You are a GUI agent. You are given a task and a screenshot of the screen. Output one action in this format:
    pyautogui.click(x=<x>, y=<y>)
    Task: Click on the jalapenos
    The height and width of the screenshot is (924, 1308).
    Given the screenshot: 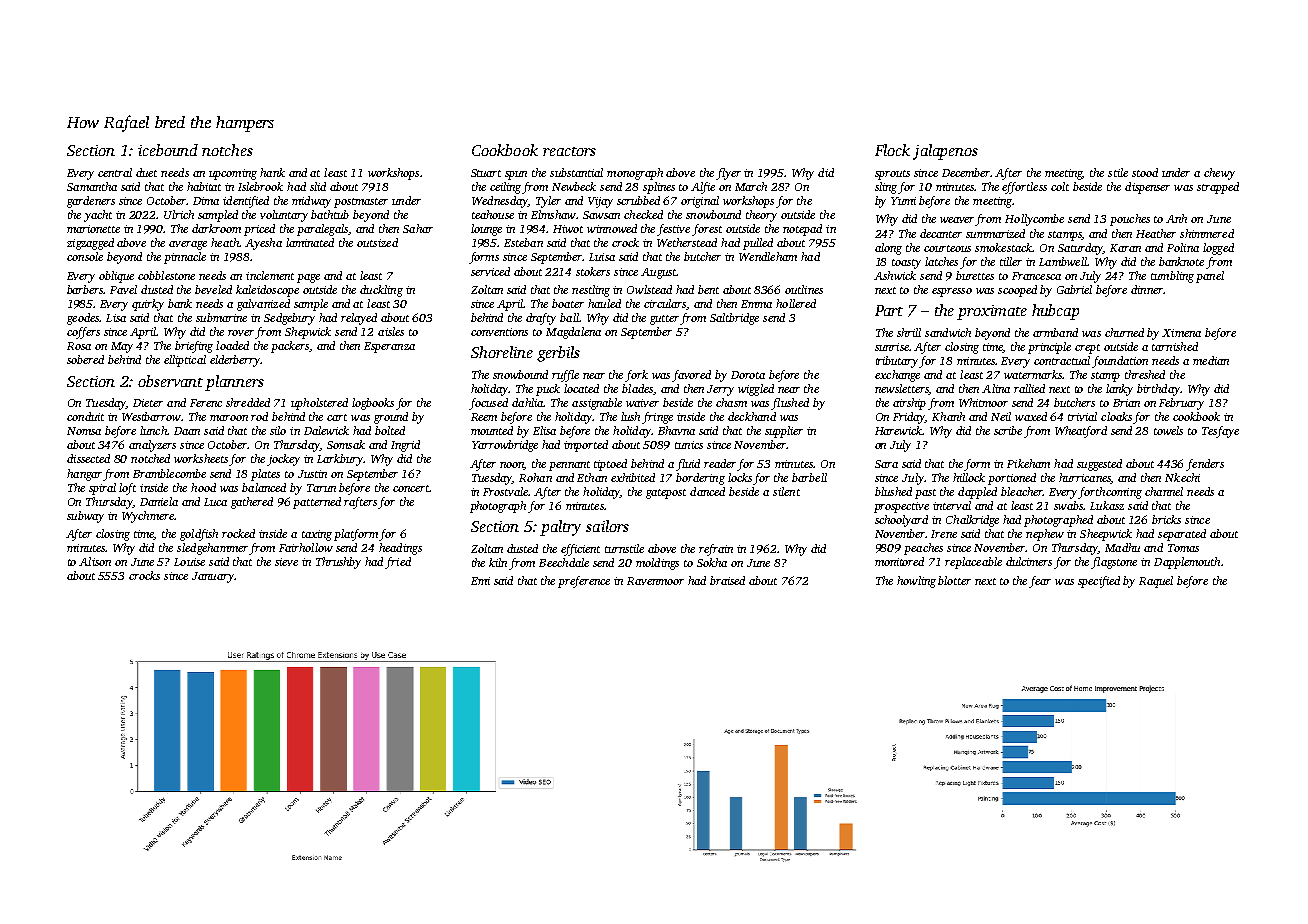 What is the action you would take?
    pyautogui.click(x=945, y=152)
